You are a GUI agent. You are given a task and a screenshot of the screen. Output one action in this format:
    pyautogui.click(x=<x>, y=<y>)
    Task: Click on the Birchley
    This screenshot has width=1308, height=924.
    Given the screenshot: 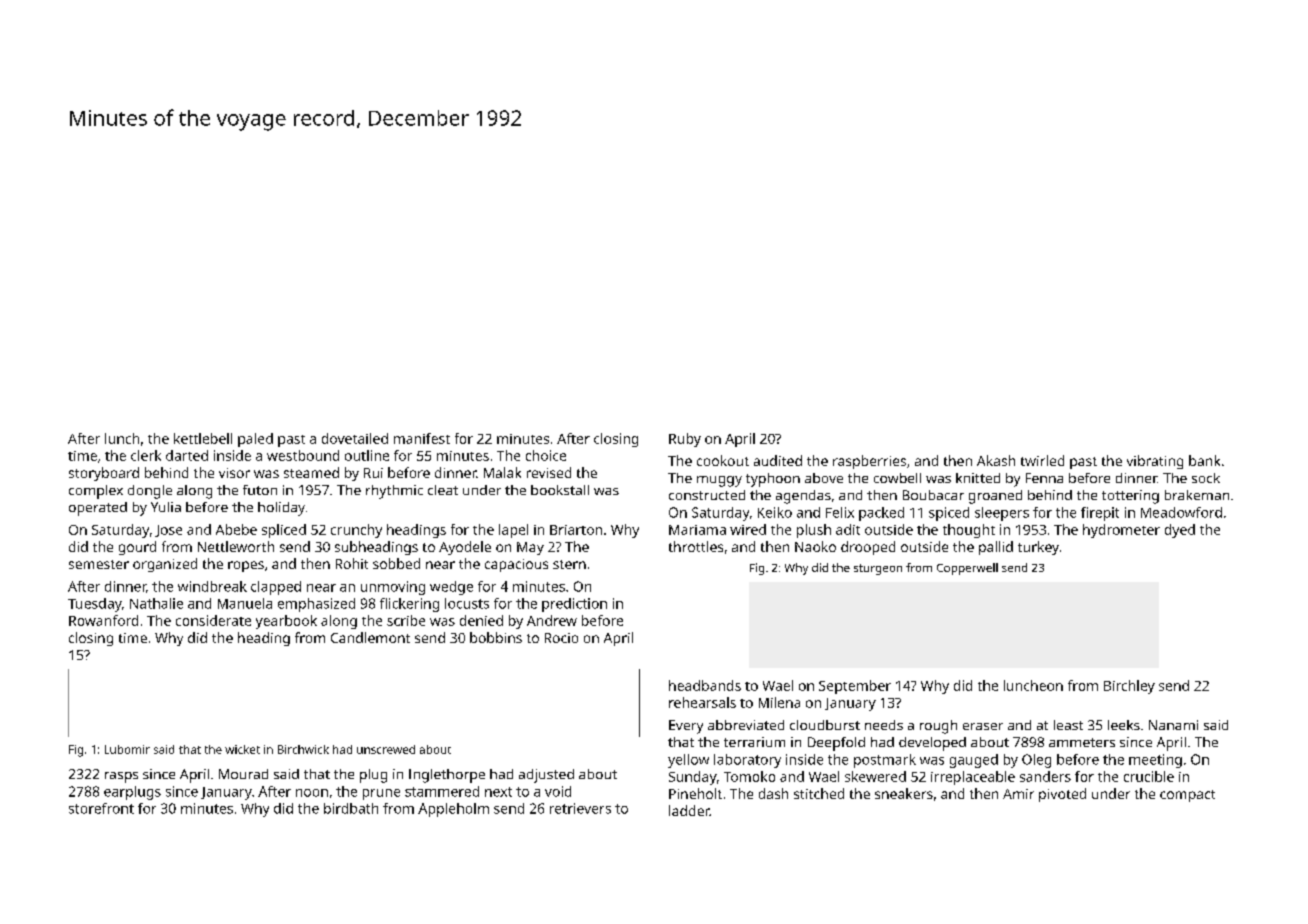 What is the action you would take?
    pyautogui.click(x=1129, y=687)
